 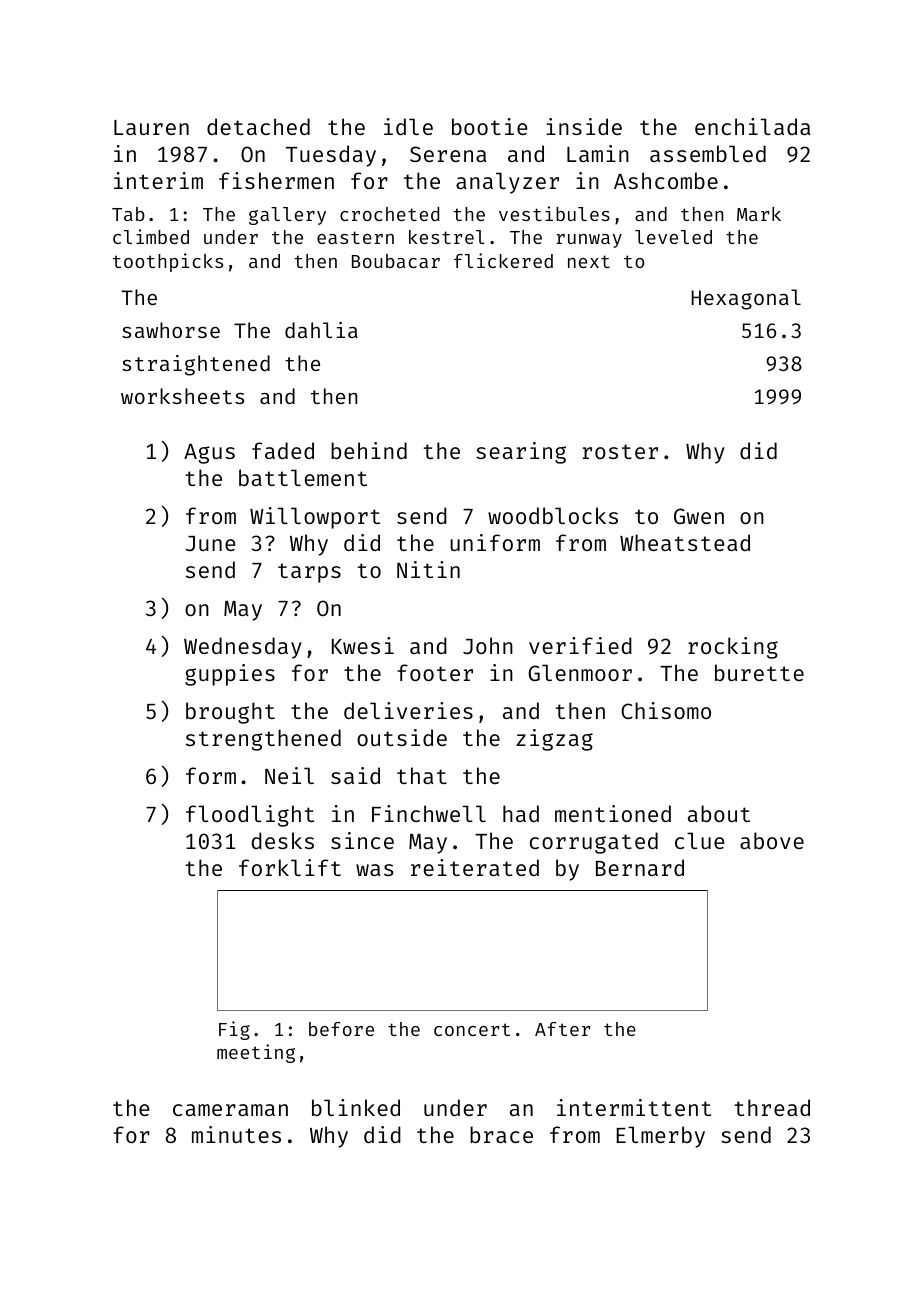 I want to click on Willowport, so click(x=315, y=518).
